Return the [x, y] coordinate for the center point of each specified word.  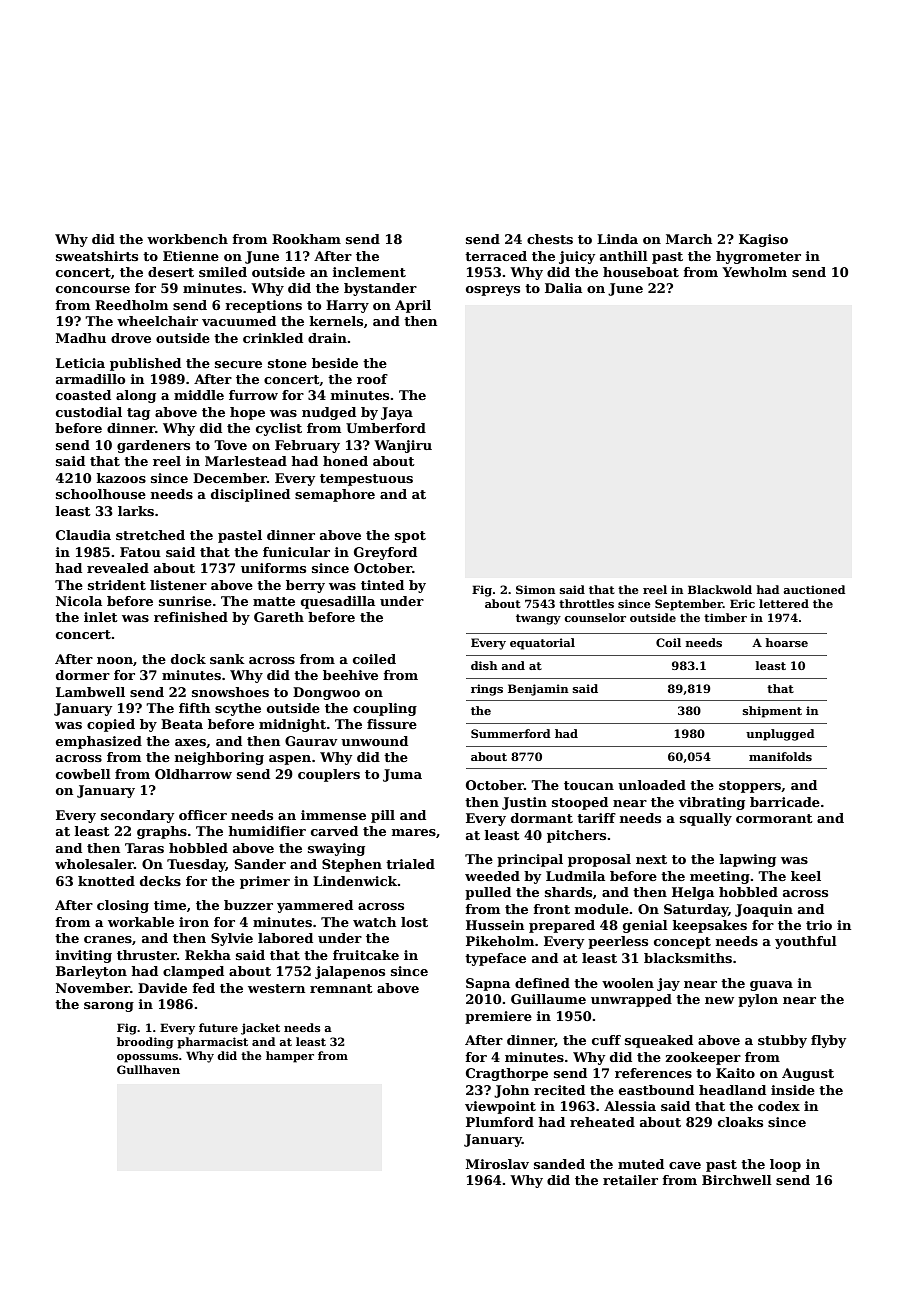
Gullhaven [148, 1069]
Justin [524, 803]
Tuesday [196, 865]
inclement [369, 272]
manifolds [780, 756]
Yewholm [754, 272]
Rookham [306, 239]
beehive [350, 675]
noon [115, 660]
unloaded [652, 785]
